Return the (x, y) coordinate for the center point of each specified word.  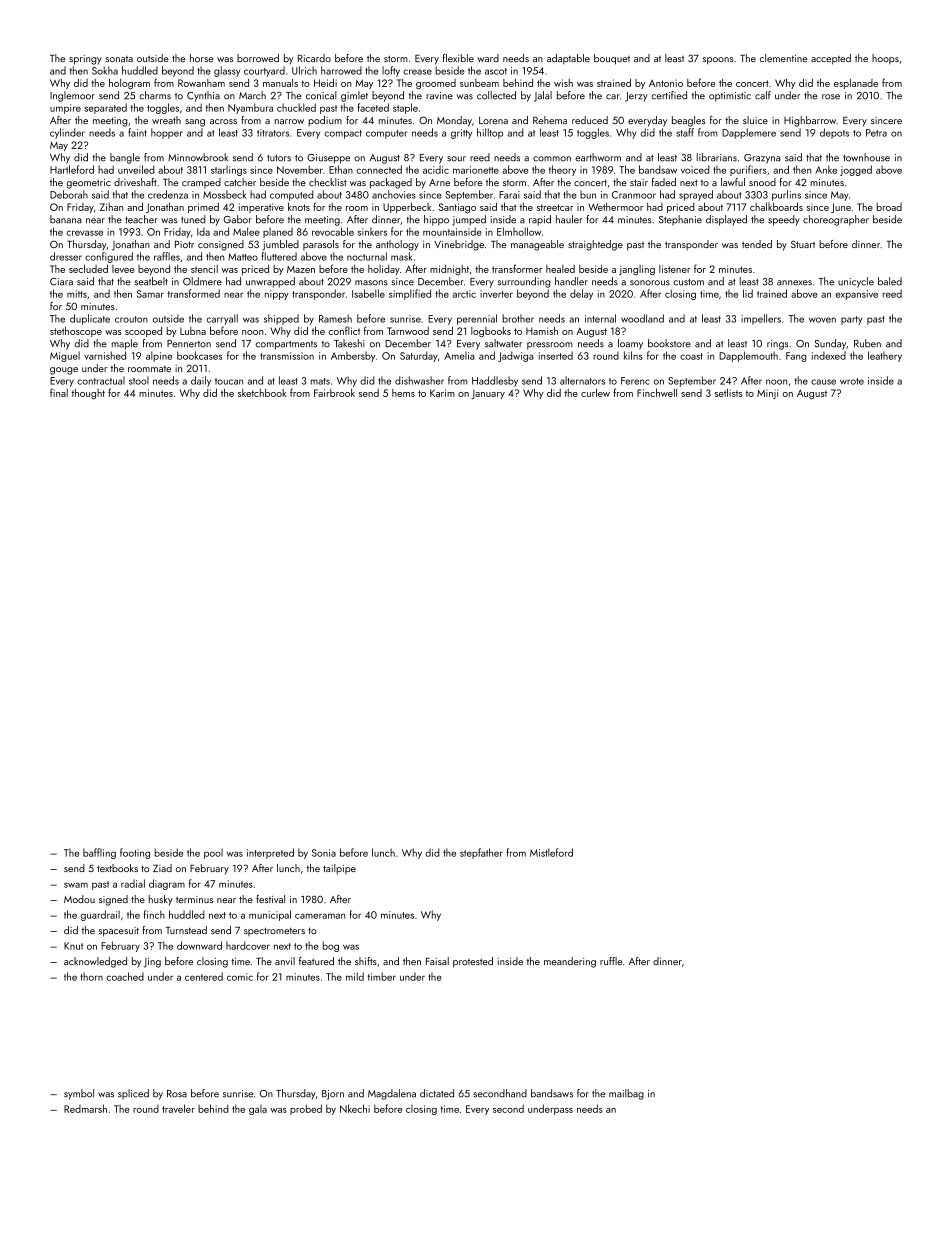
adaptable (568, 59)
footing (135, 853)
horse (201, 58)
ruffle (611, 961)
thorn (91, 976)
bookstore (669, 343)
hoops (885, 59)
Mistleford (551, 852)
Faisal (437, 961)
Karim (442, 393)
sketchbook (262, 393)
